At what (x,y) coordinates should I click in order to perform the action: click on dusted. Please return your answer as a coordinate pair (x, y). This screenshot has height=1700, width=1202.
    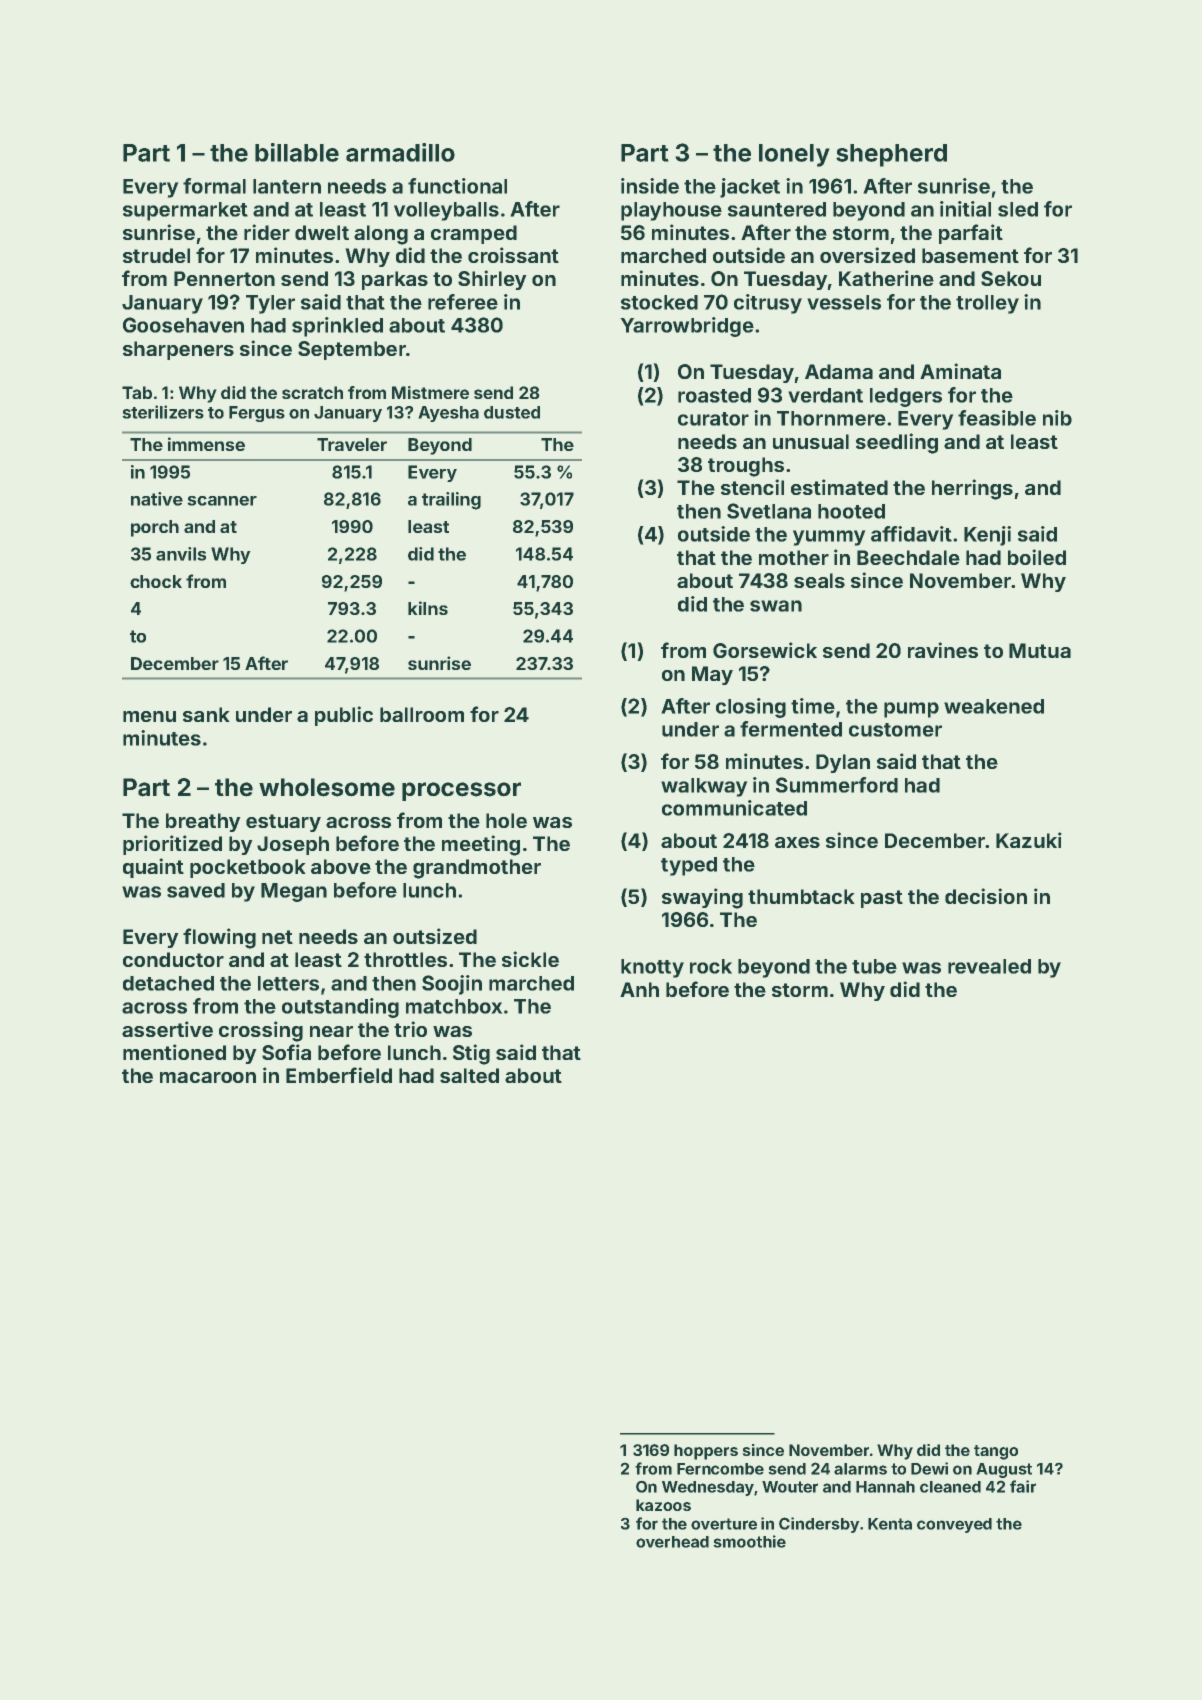
    Looking at the image, I should click on (512, 412).
